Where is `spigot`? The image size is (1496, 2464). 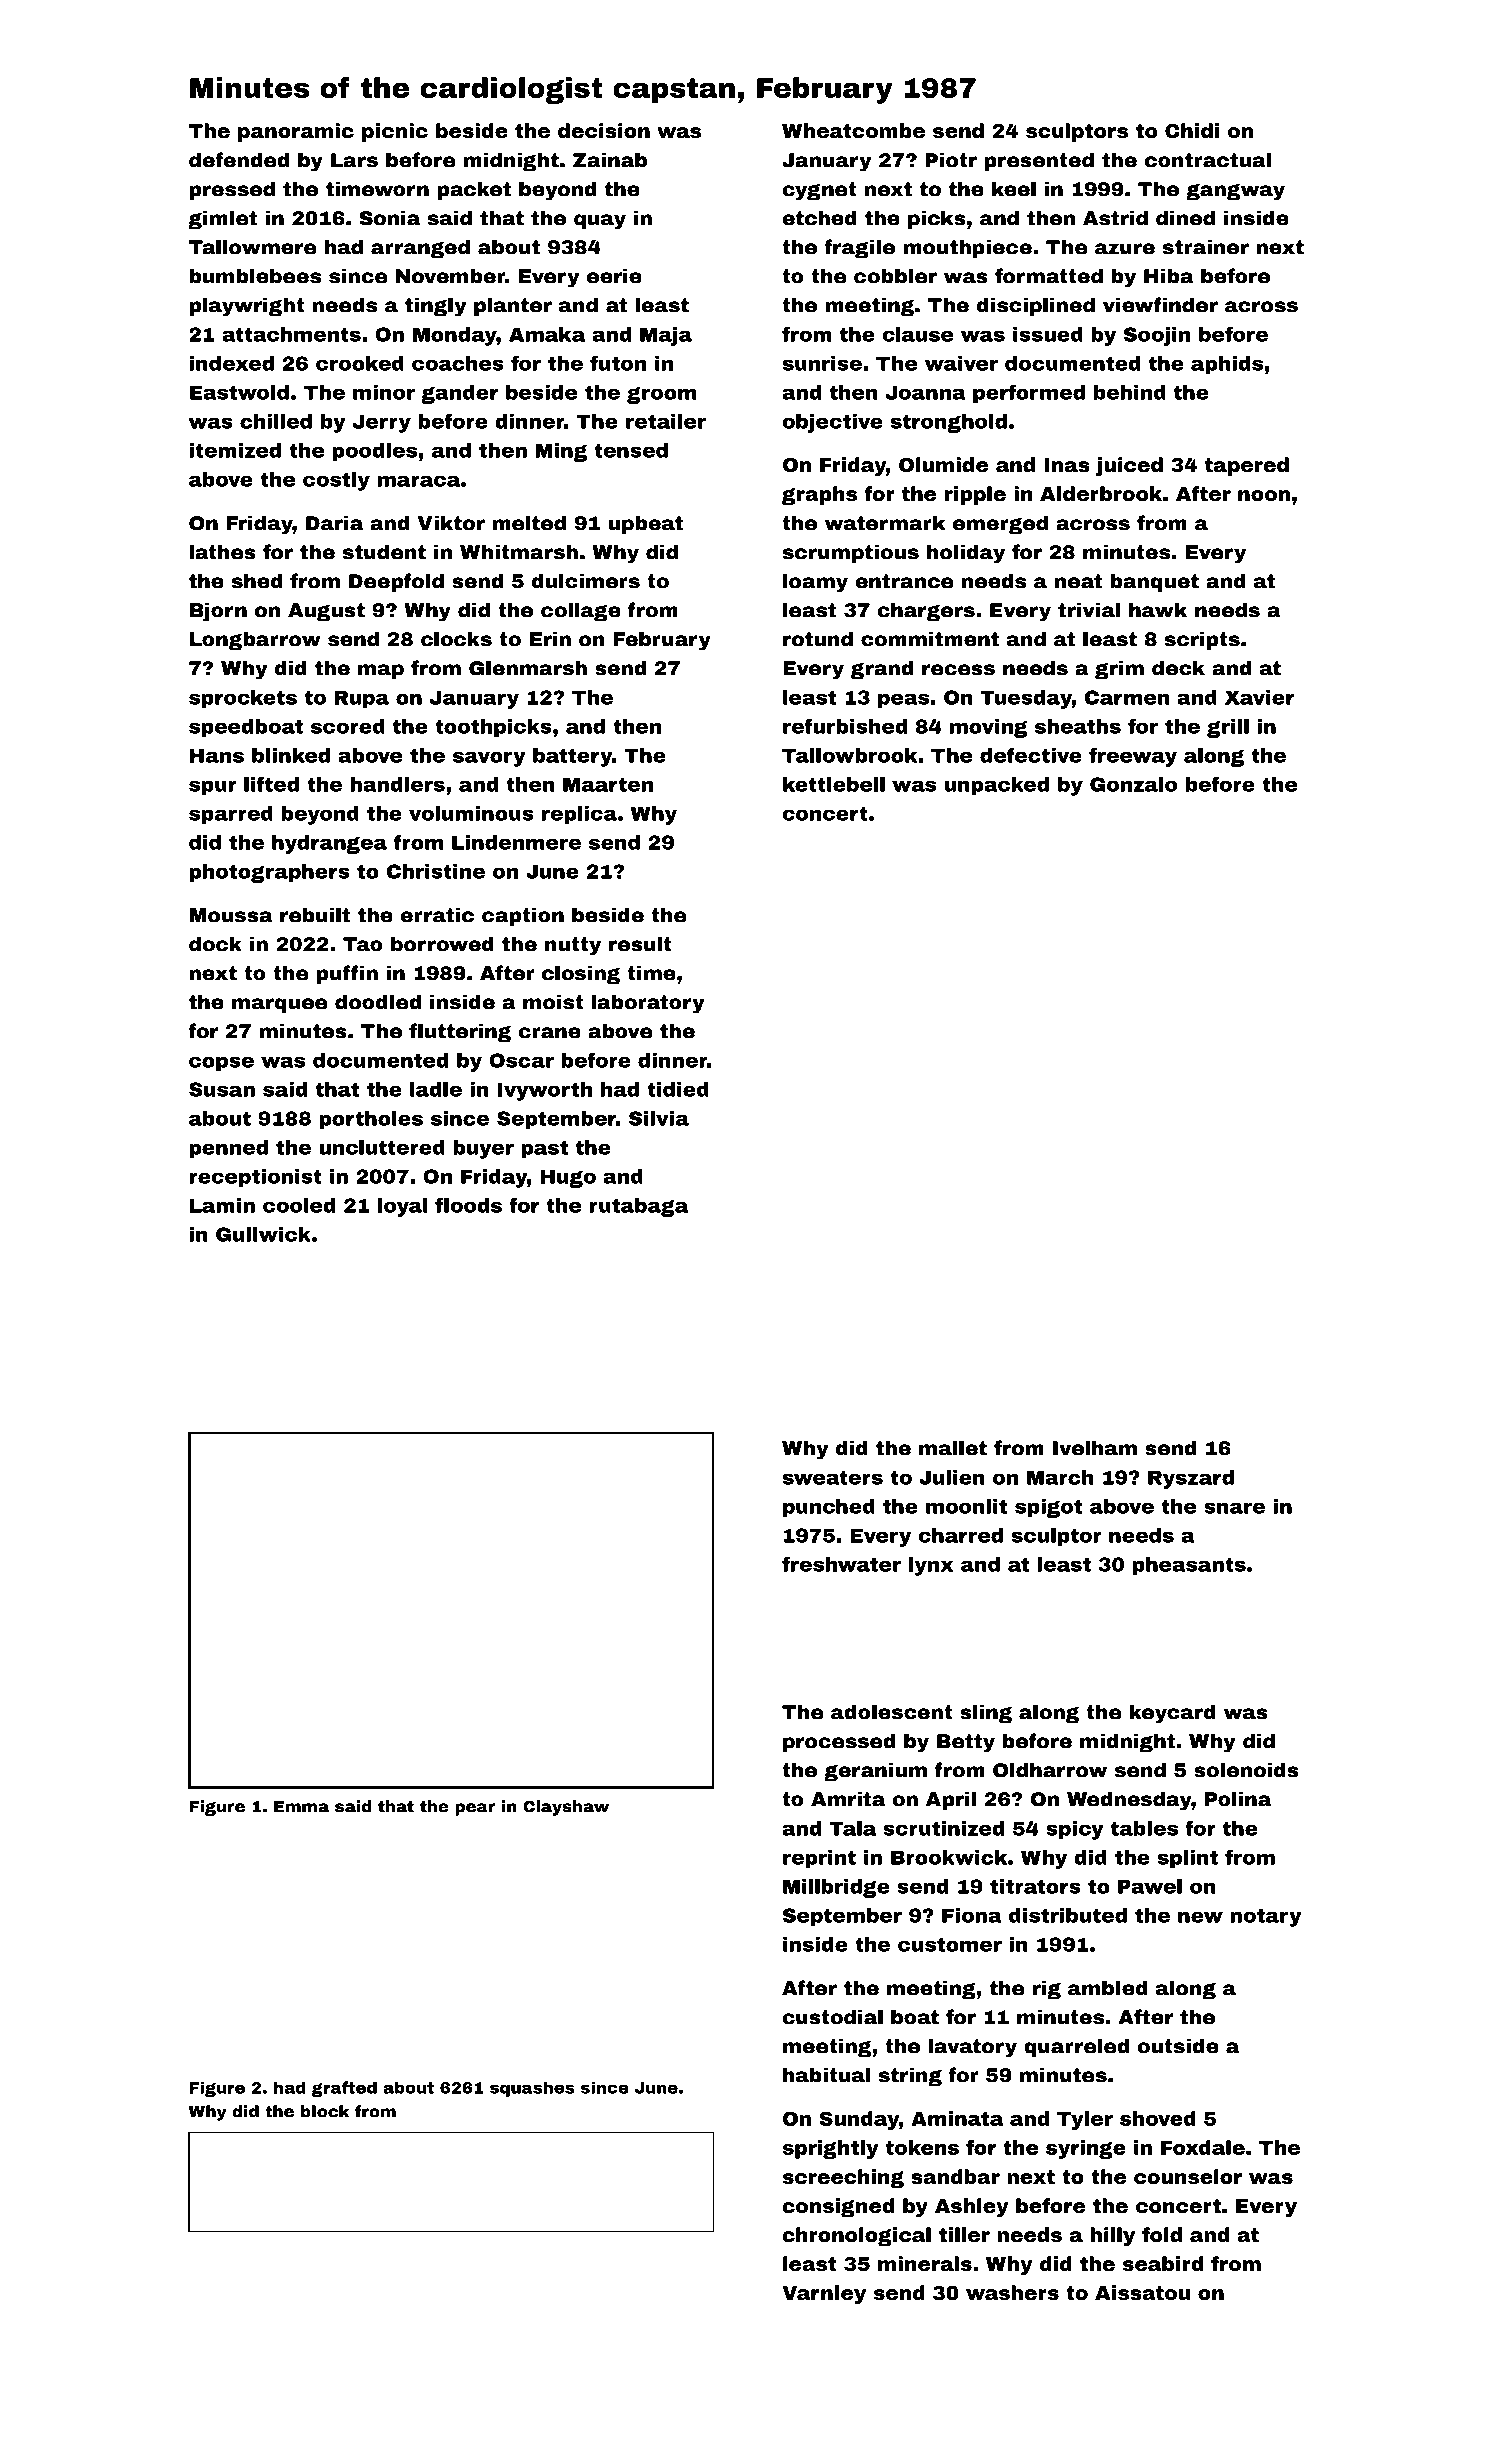
spigot is located at coordinates (1048, 1508).
